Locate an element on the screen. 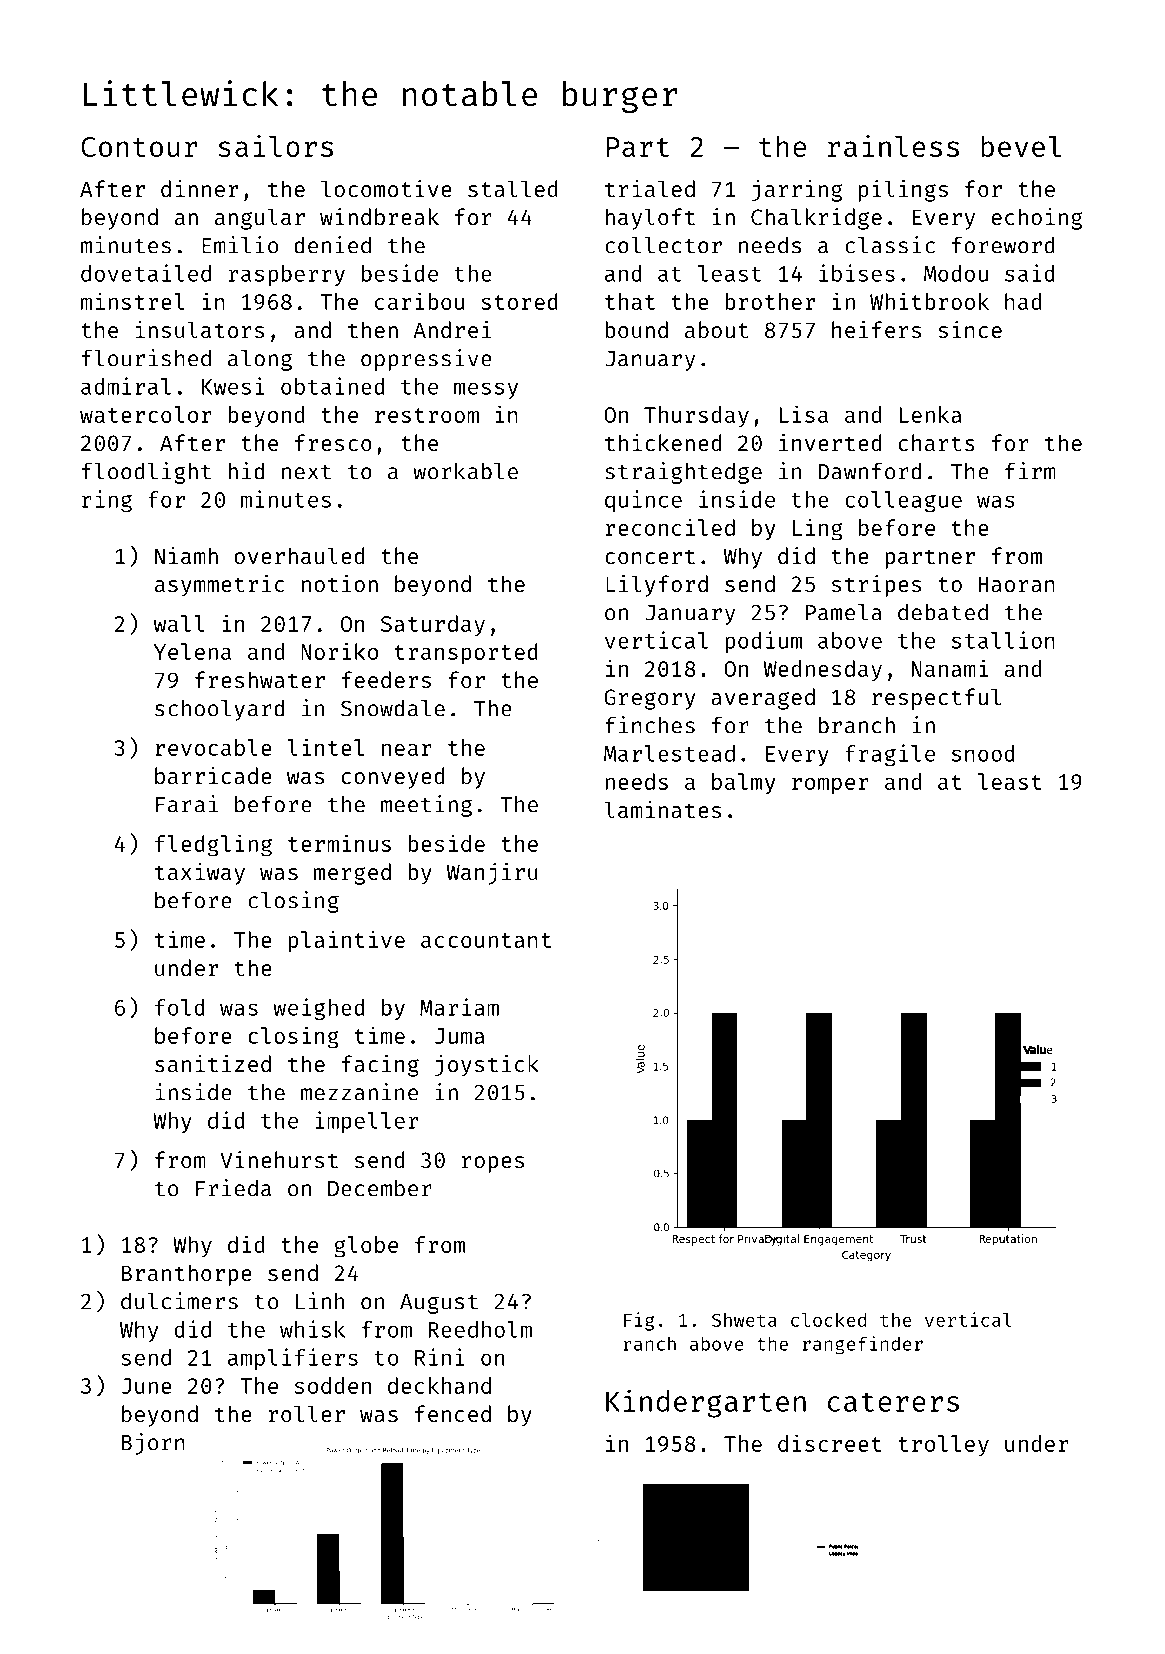 The width and height of the screenshot is (1165, 1654). Lenka is located at coordinates (931, 414).
